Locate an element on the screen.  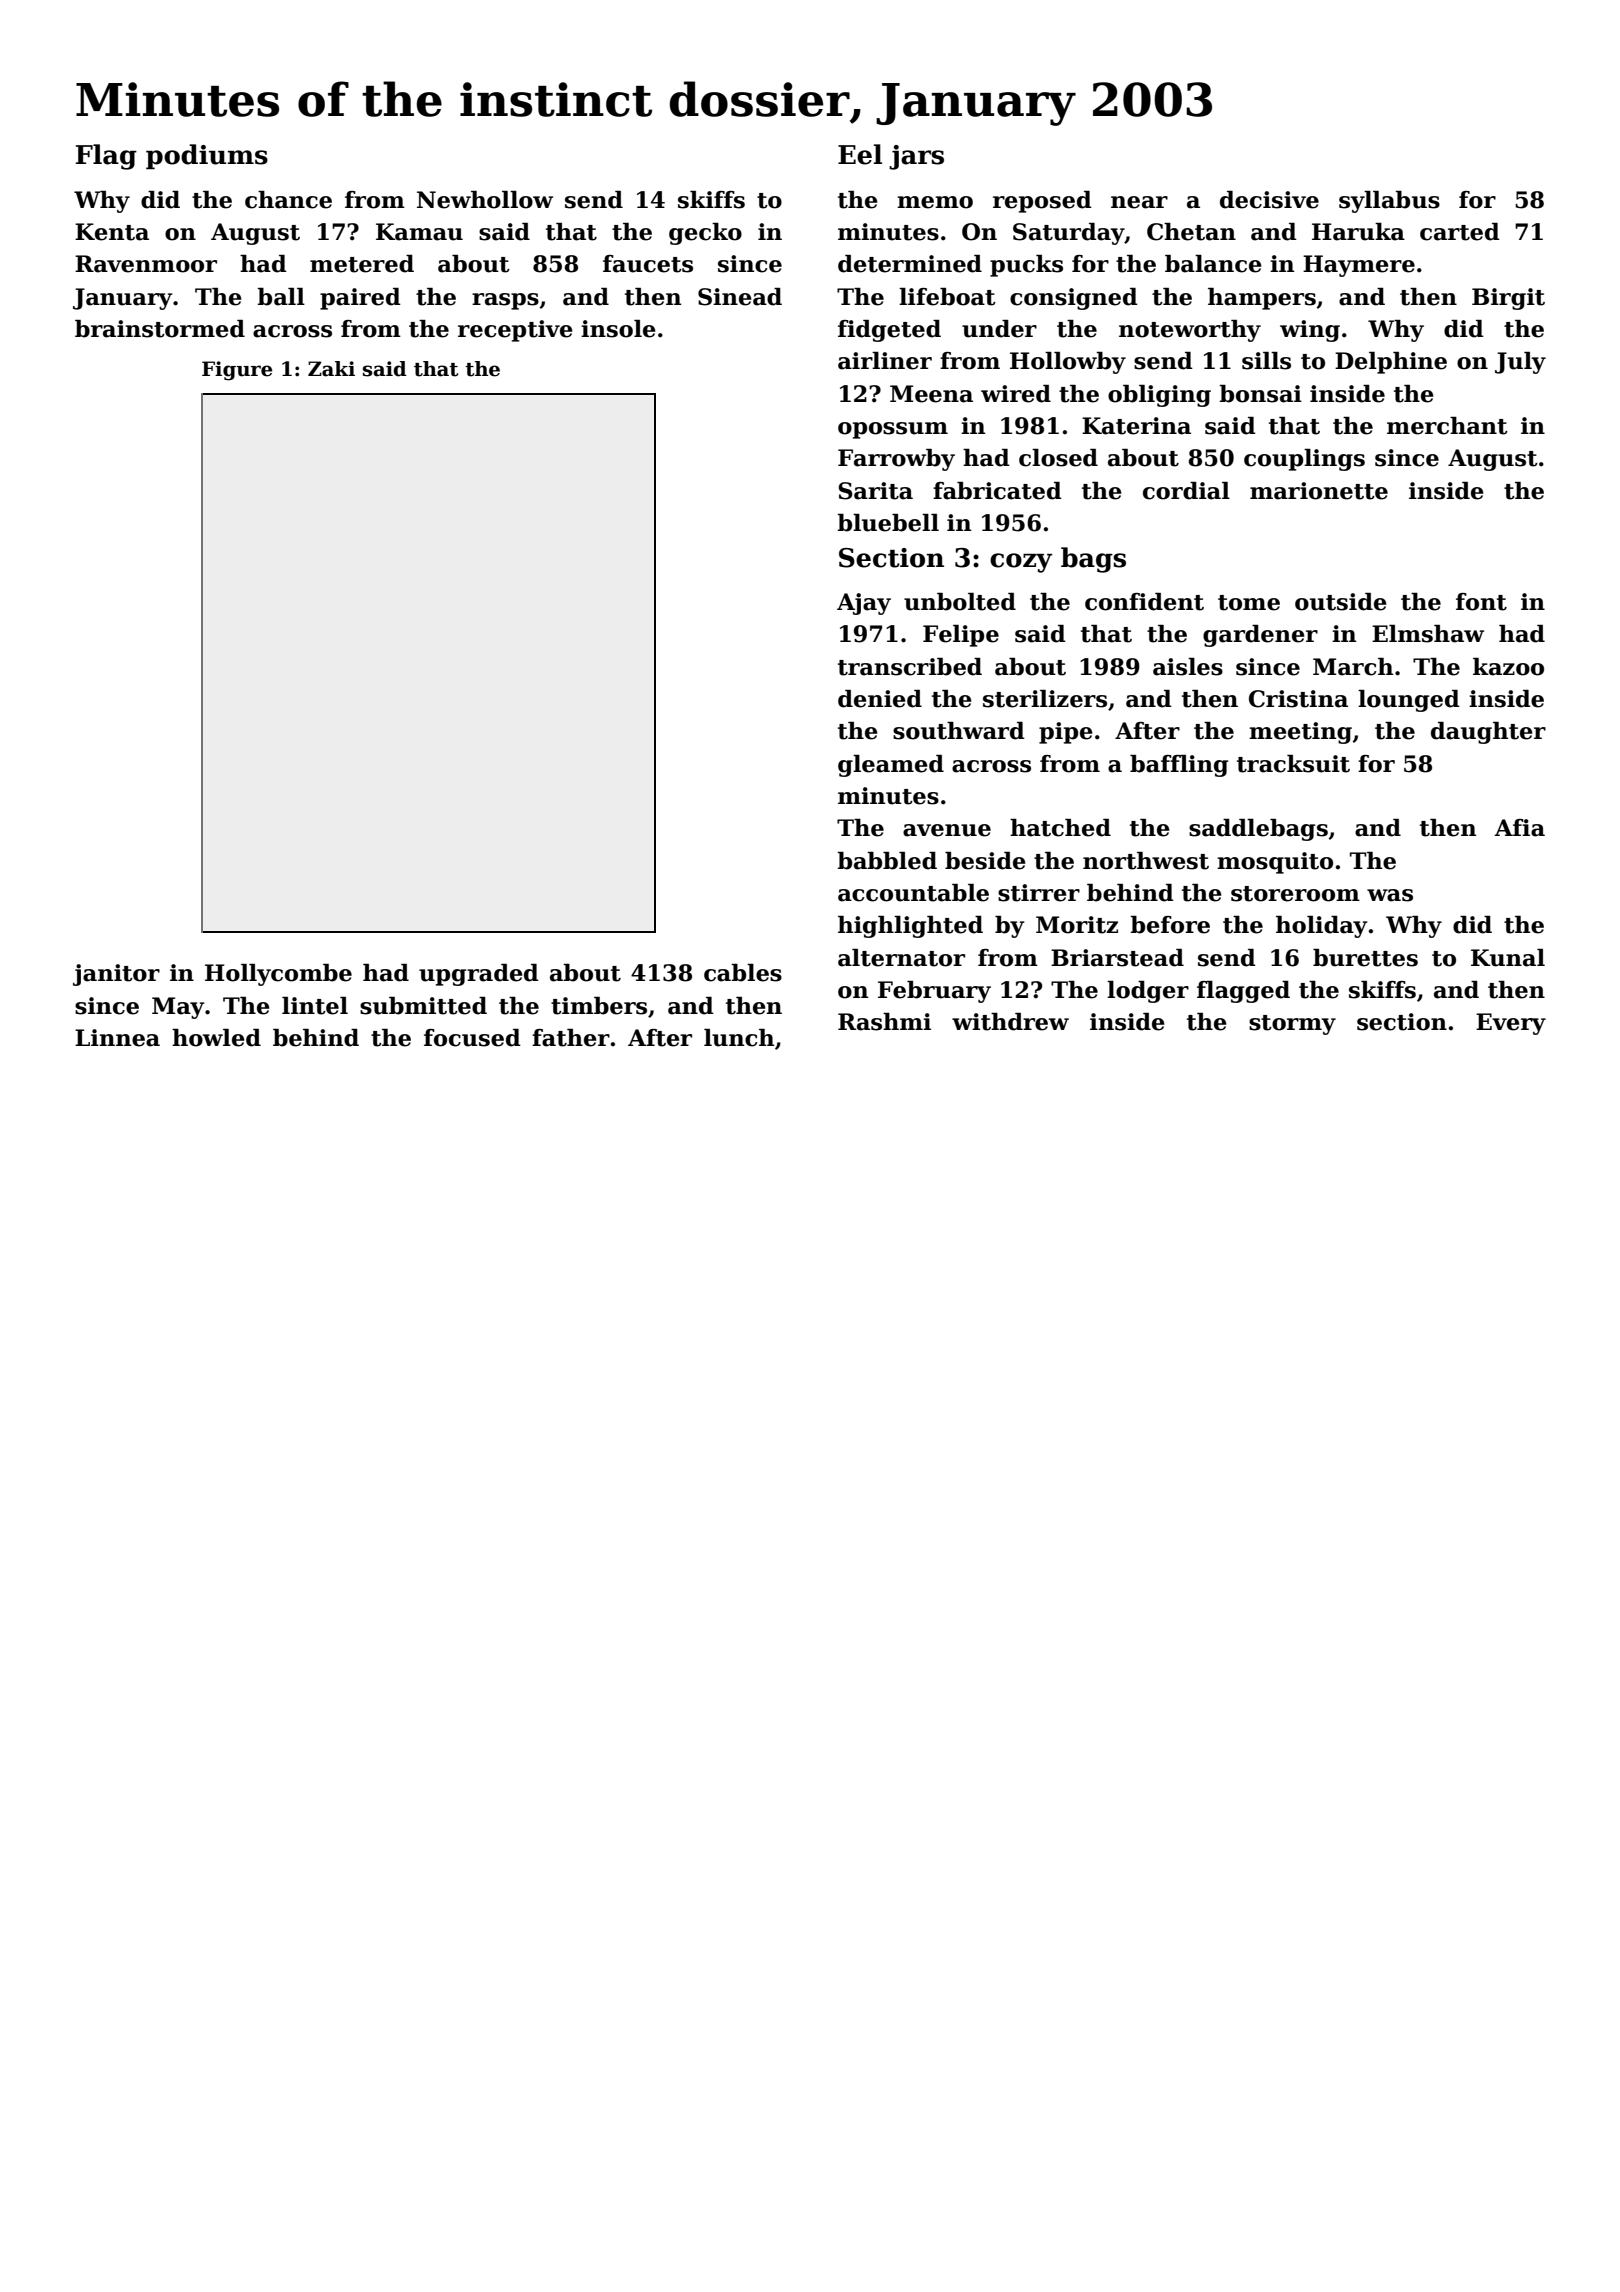
carted is located at coordinates (1460, 232).
